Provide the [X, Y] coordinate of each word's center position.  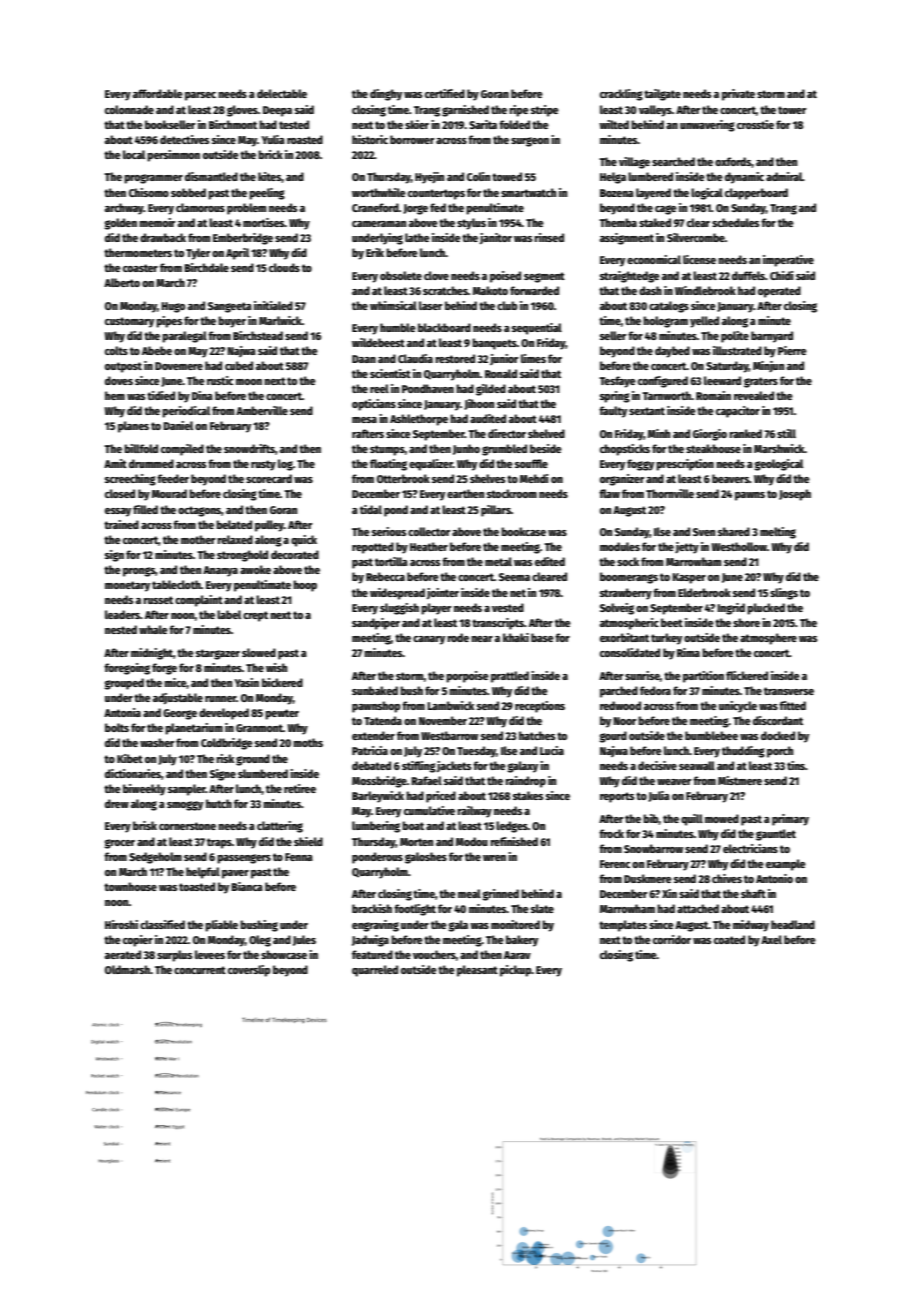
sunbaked [375, 690]
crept [255, 616]
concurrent [200, 970]
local [134, 154]
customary [129, 322]
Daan [364, 359]
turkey [666, 639]
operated [779, 292]
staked [655, 222]
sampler [187, 790]
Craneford [375, 207]
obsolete [401, 275]
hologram [665, 322]
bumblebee [711, 735]
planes [133, 427]
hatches [537, 735]
